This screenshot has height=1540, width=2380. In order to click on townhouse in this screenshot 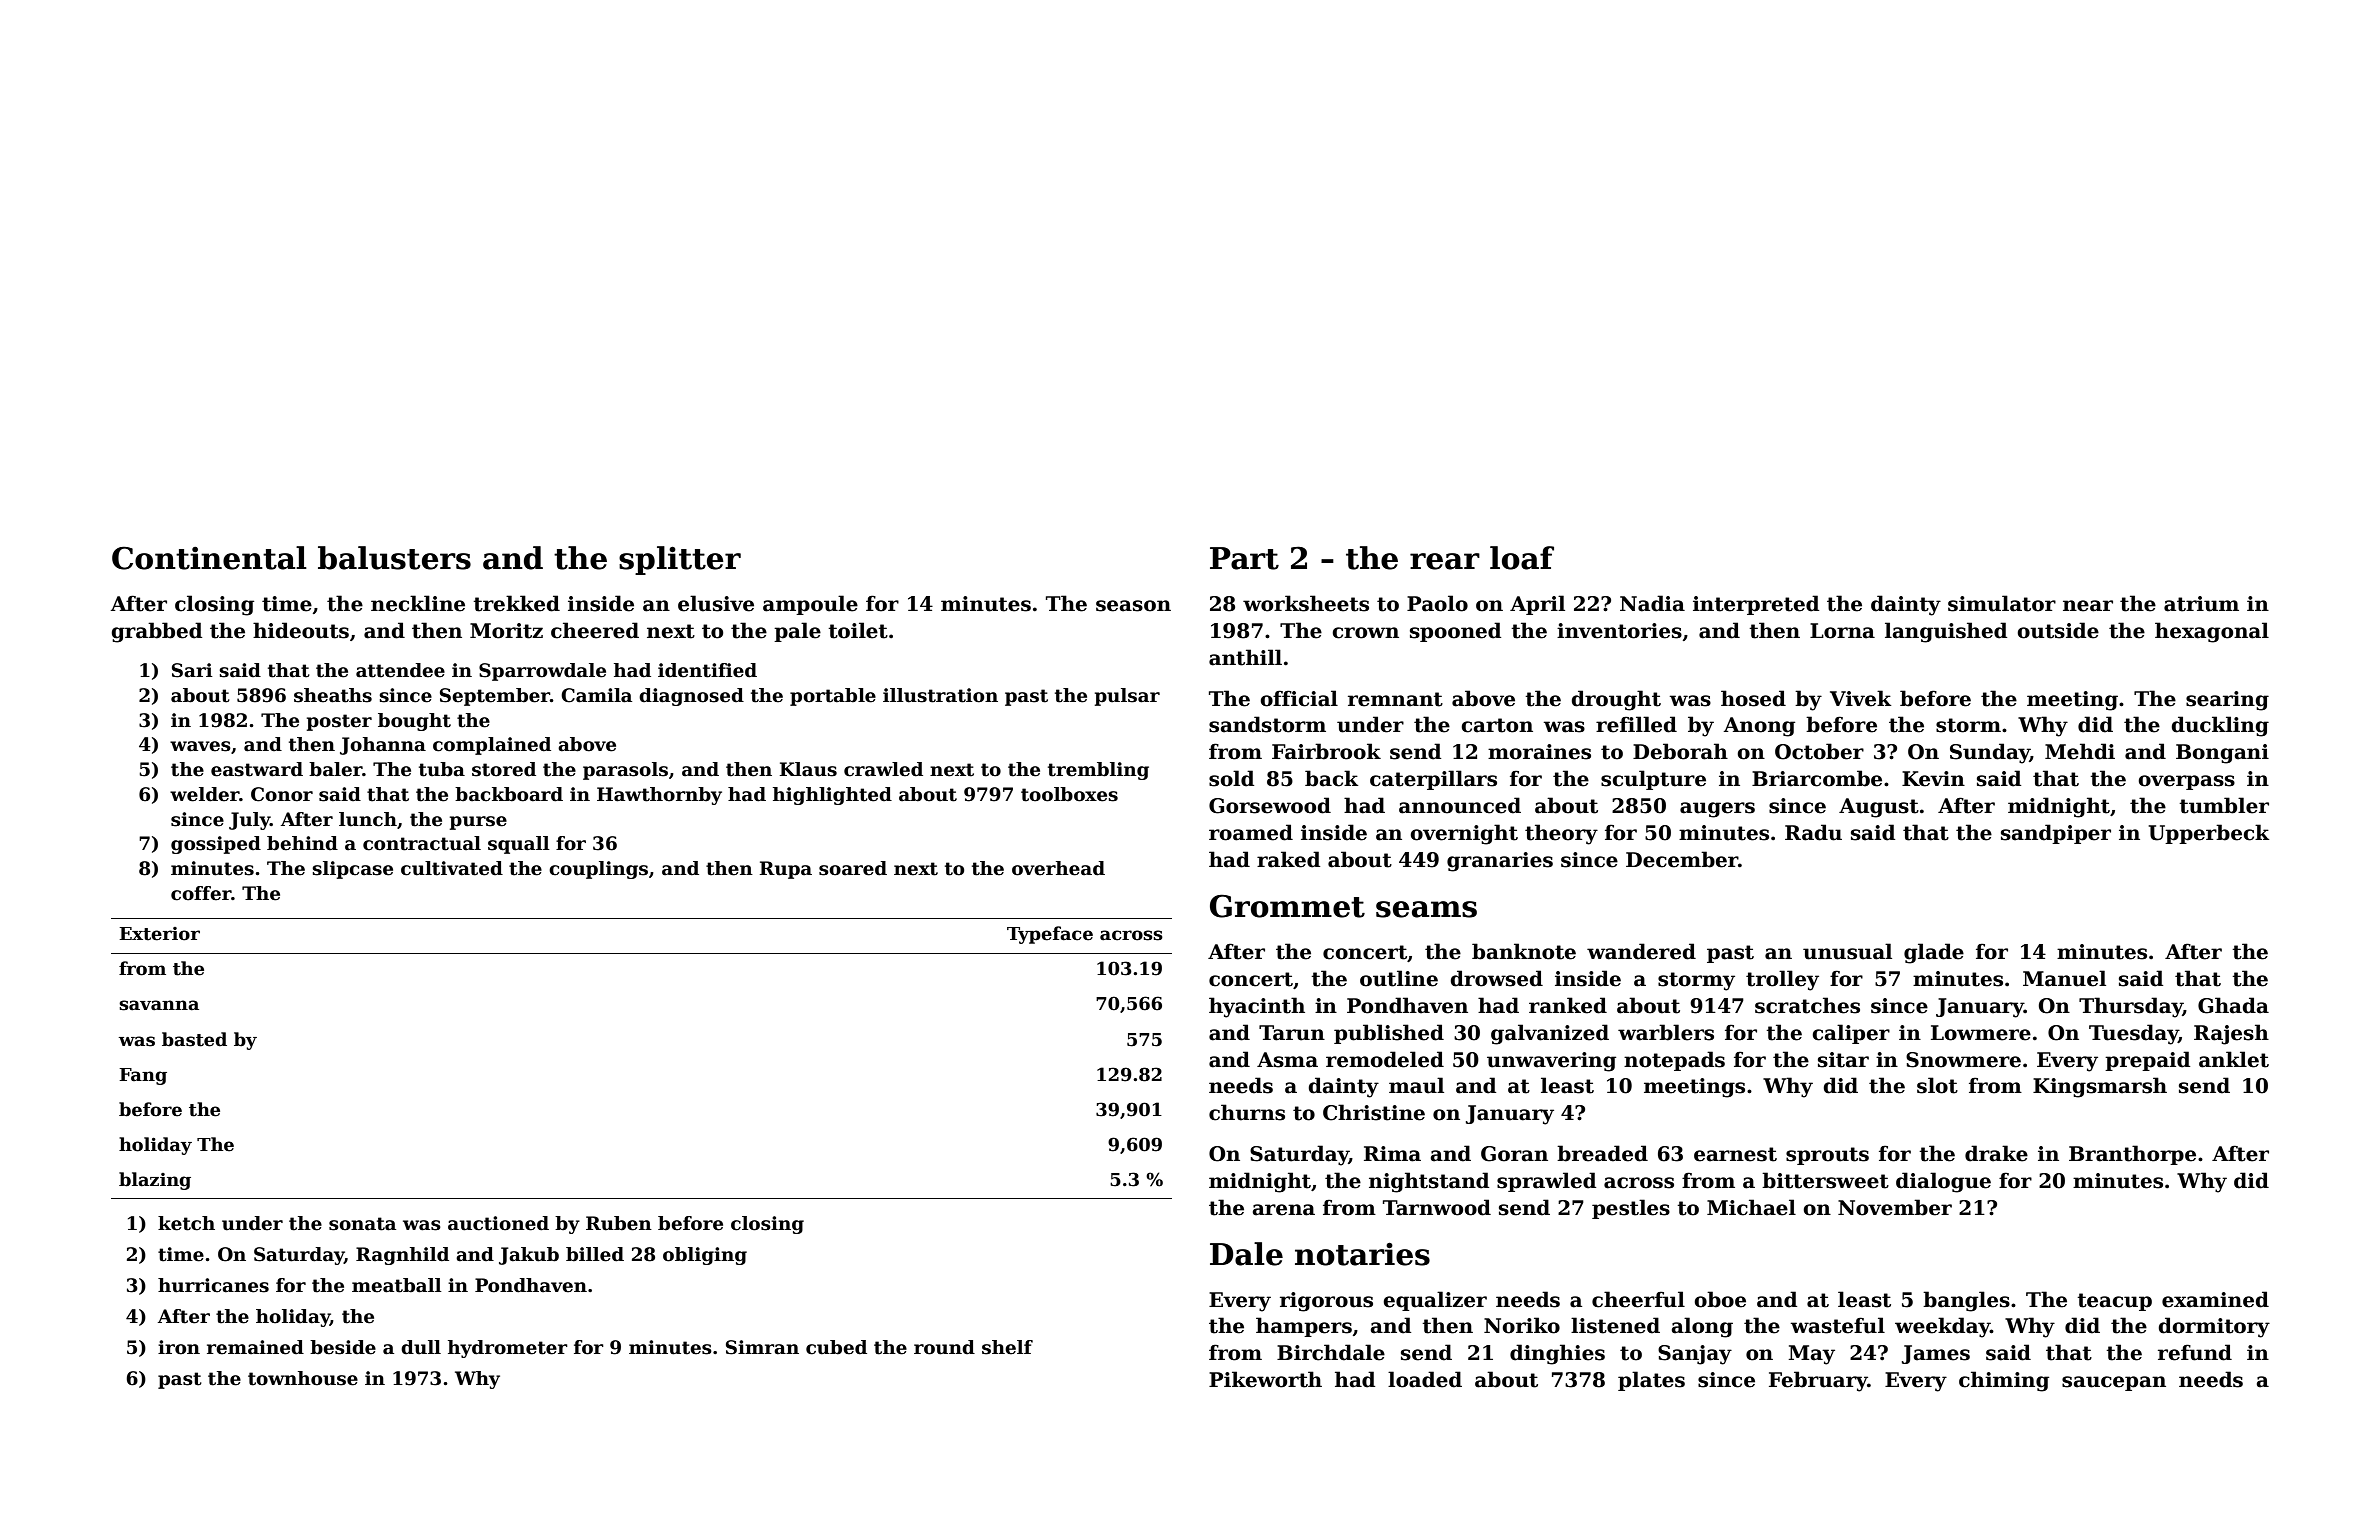, I will do `click(303, 1378)`.
